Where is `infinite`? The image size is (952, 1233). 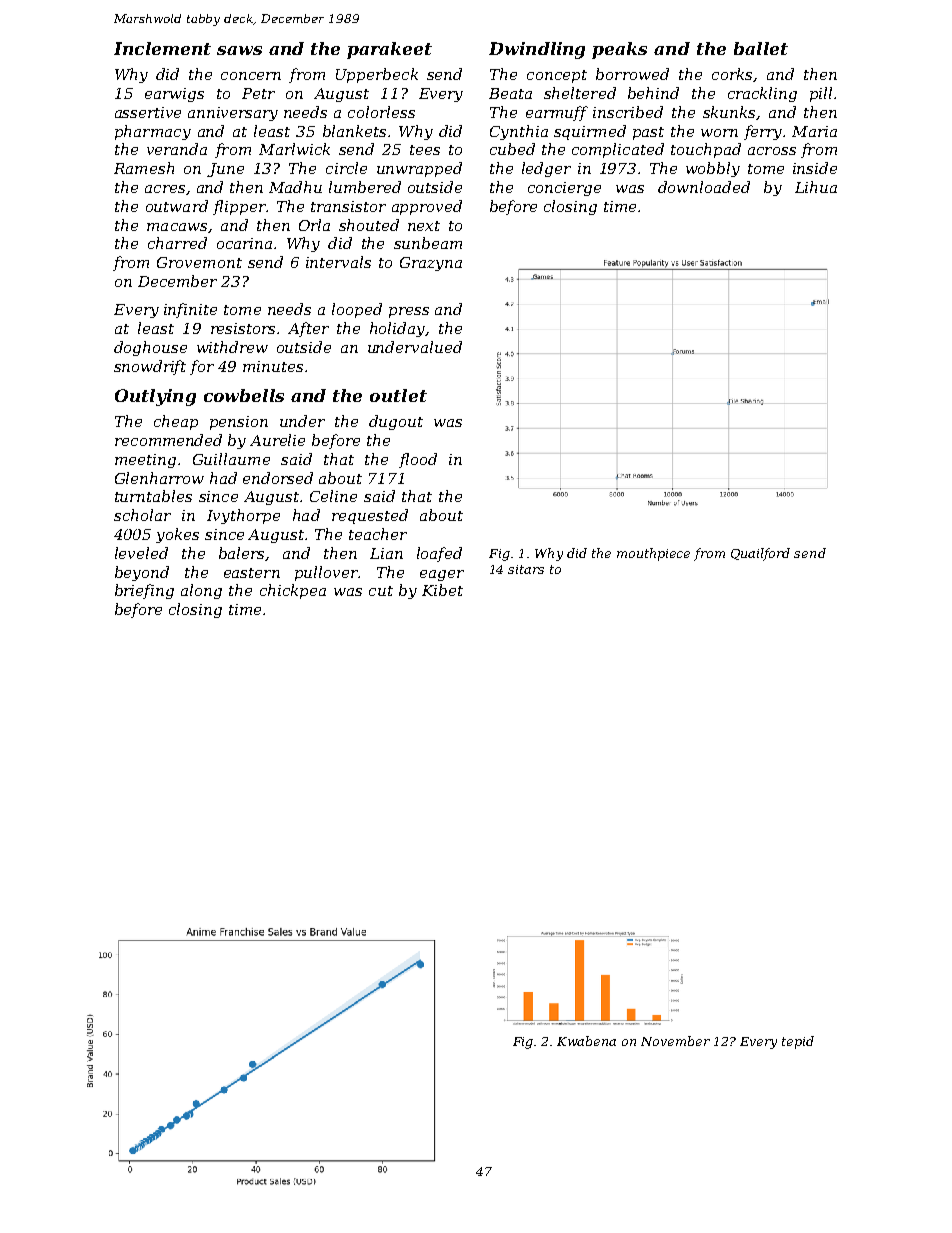
infinite is located at coordinates (190, 310).
